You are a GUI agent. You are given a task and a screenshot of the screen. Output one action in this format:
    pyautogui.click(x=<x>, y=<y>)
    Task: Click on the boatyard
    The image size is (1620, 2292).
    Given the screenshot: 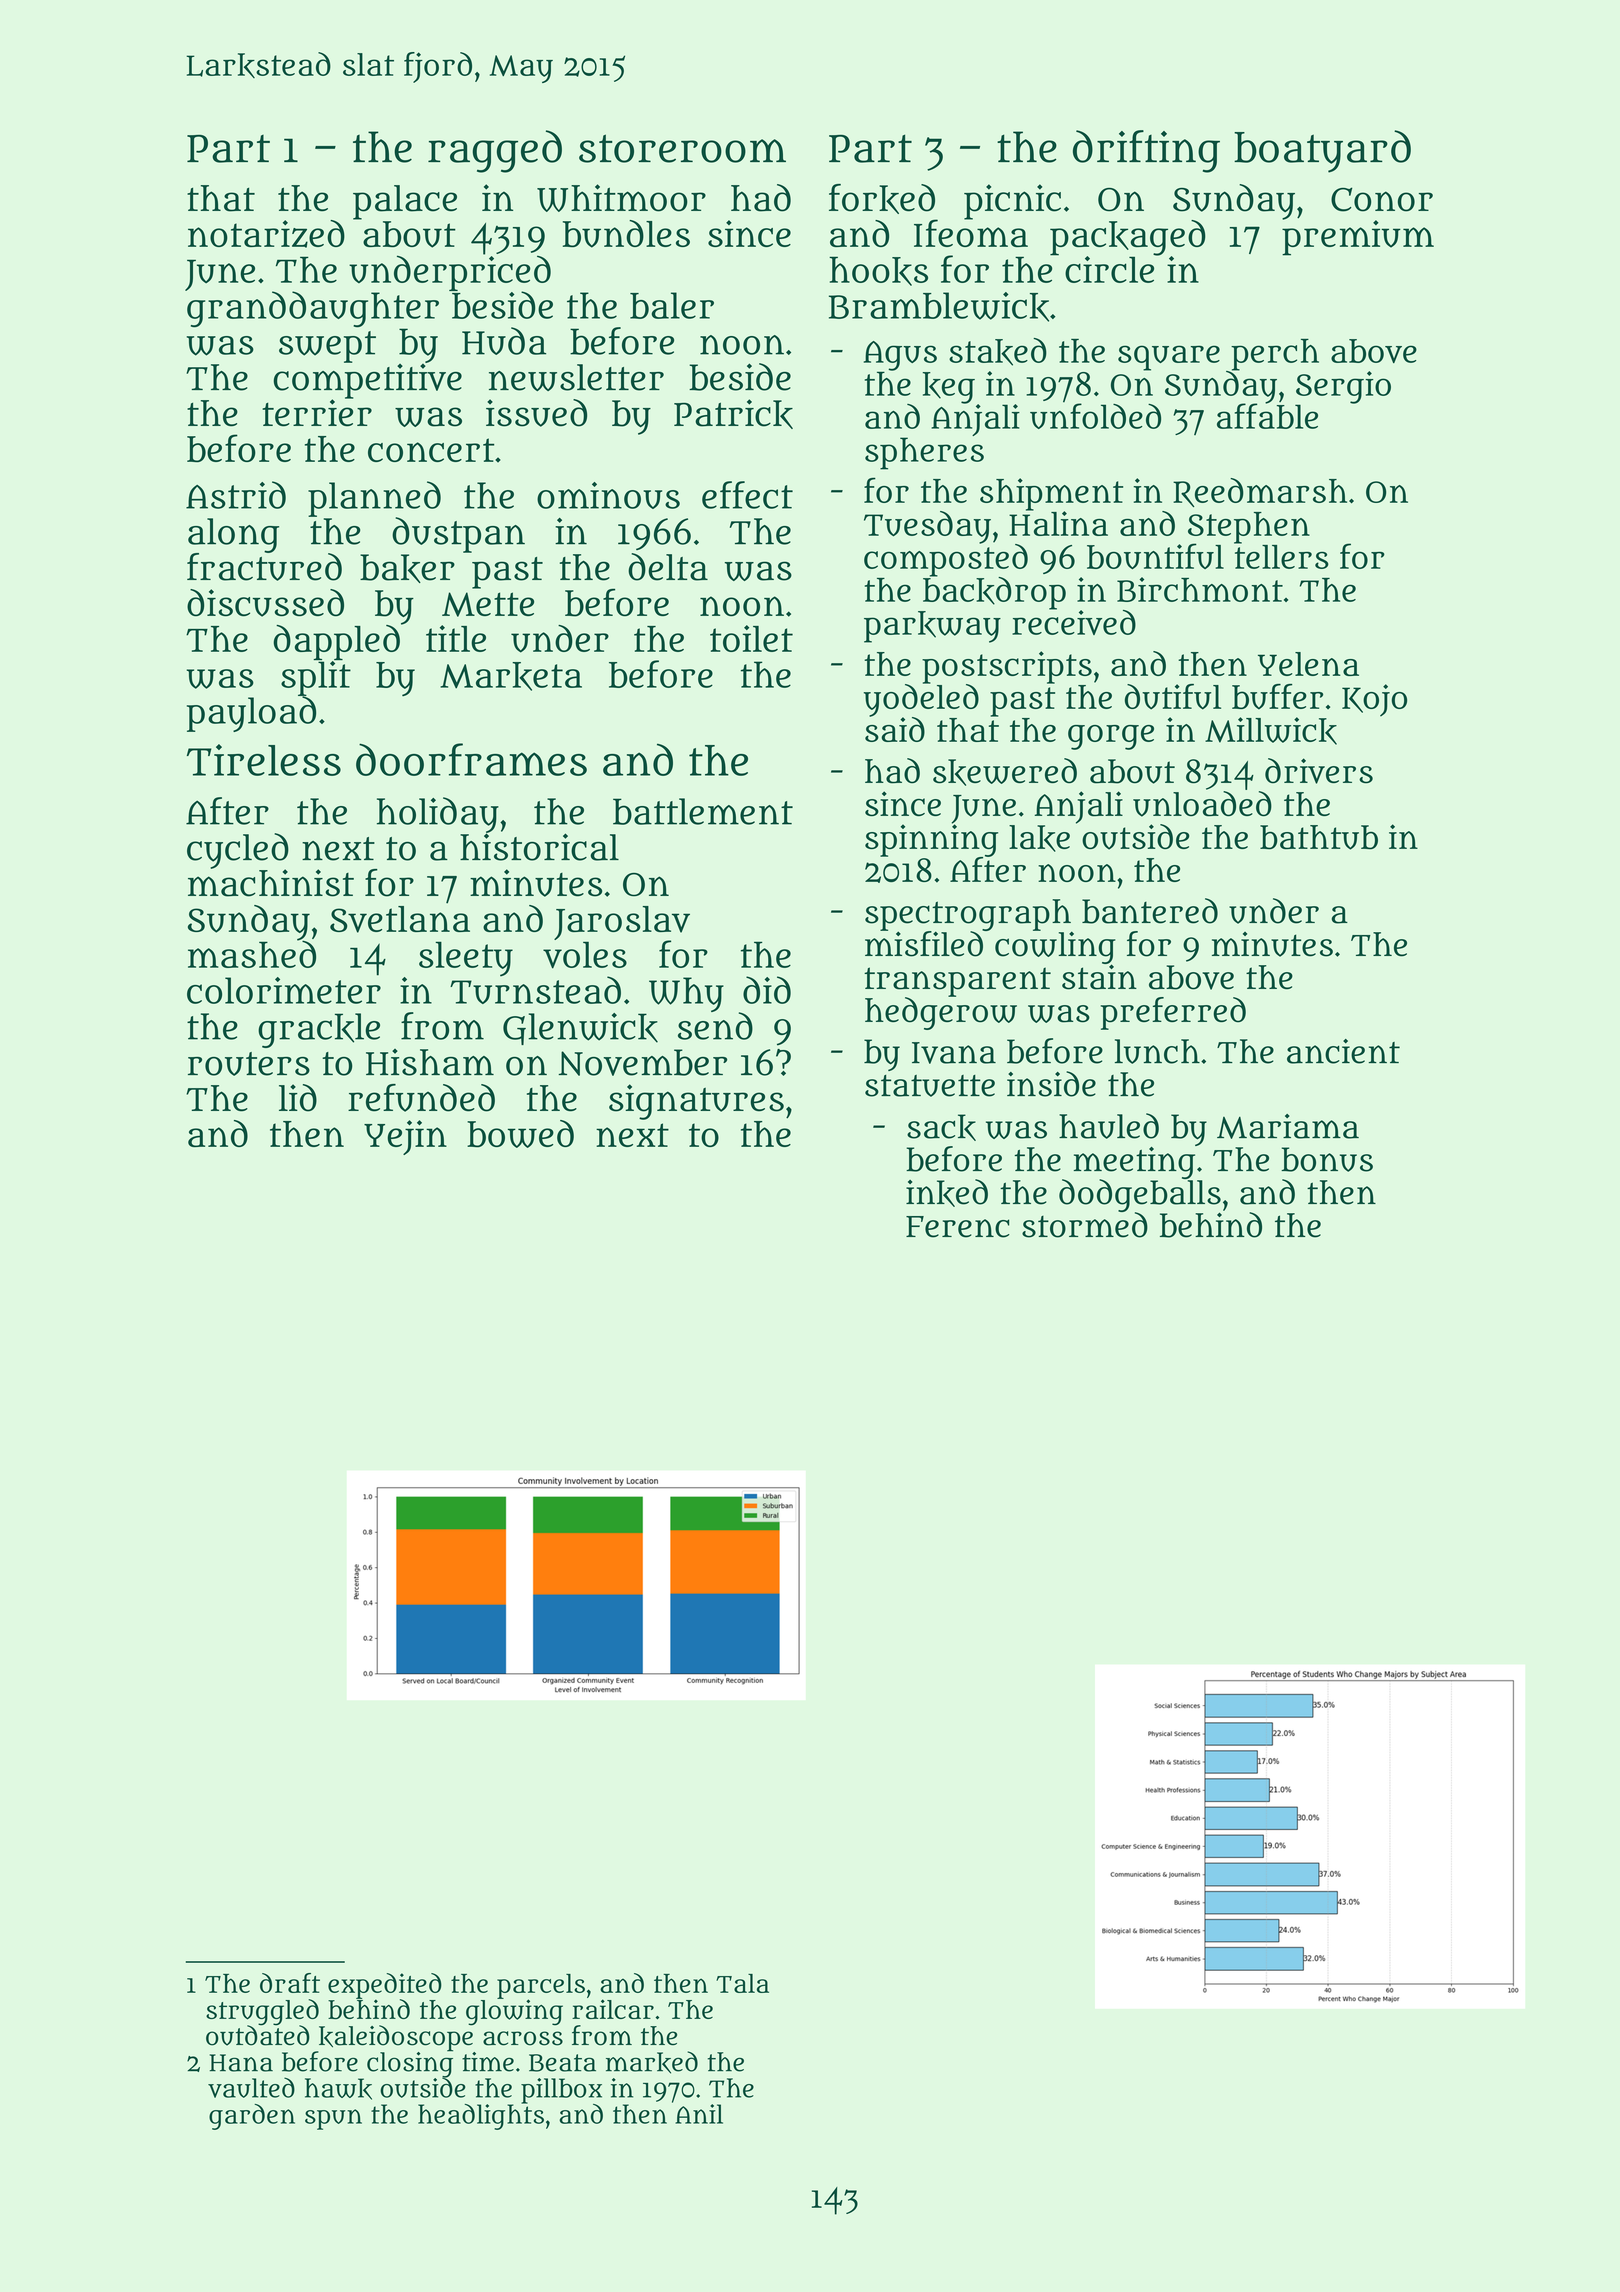 What is the action you would take?
    pyautogui.click(x=1322, y=151)
